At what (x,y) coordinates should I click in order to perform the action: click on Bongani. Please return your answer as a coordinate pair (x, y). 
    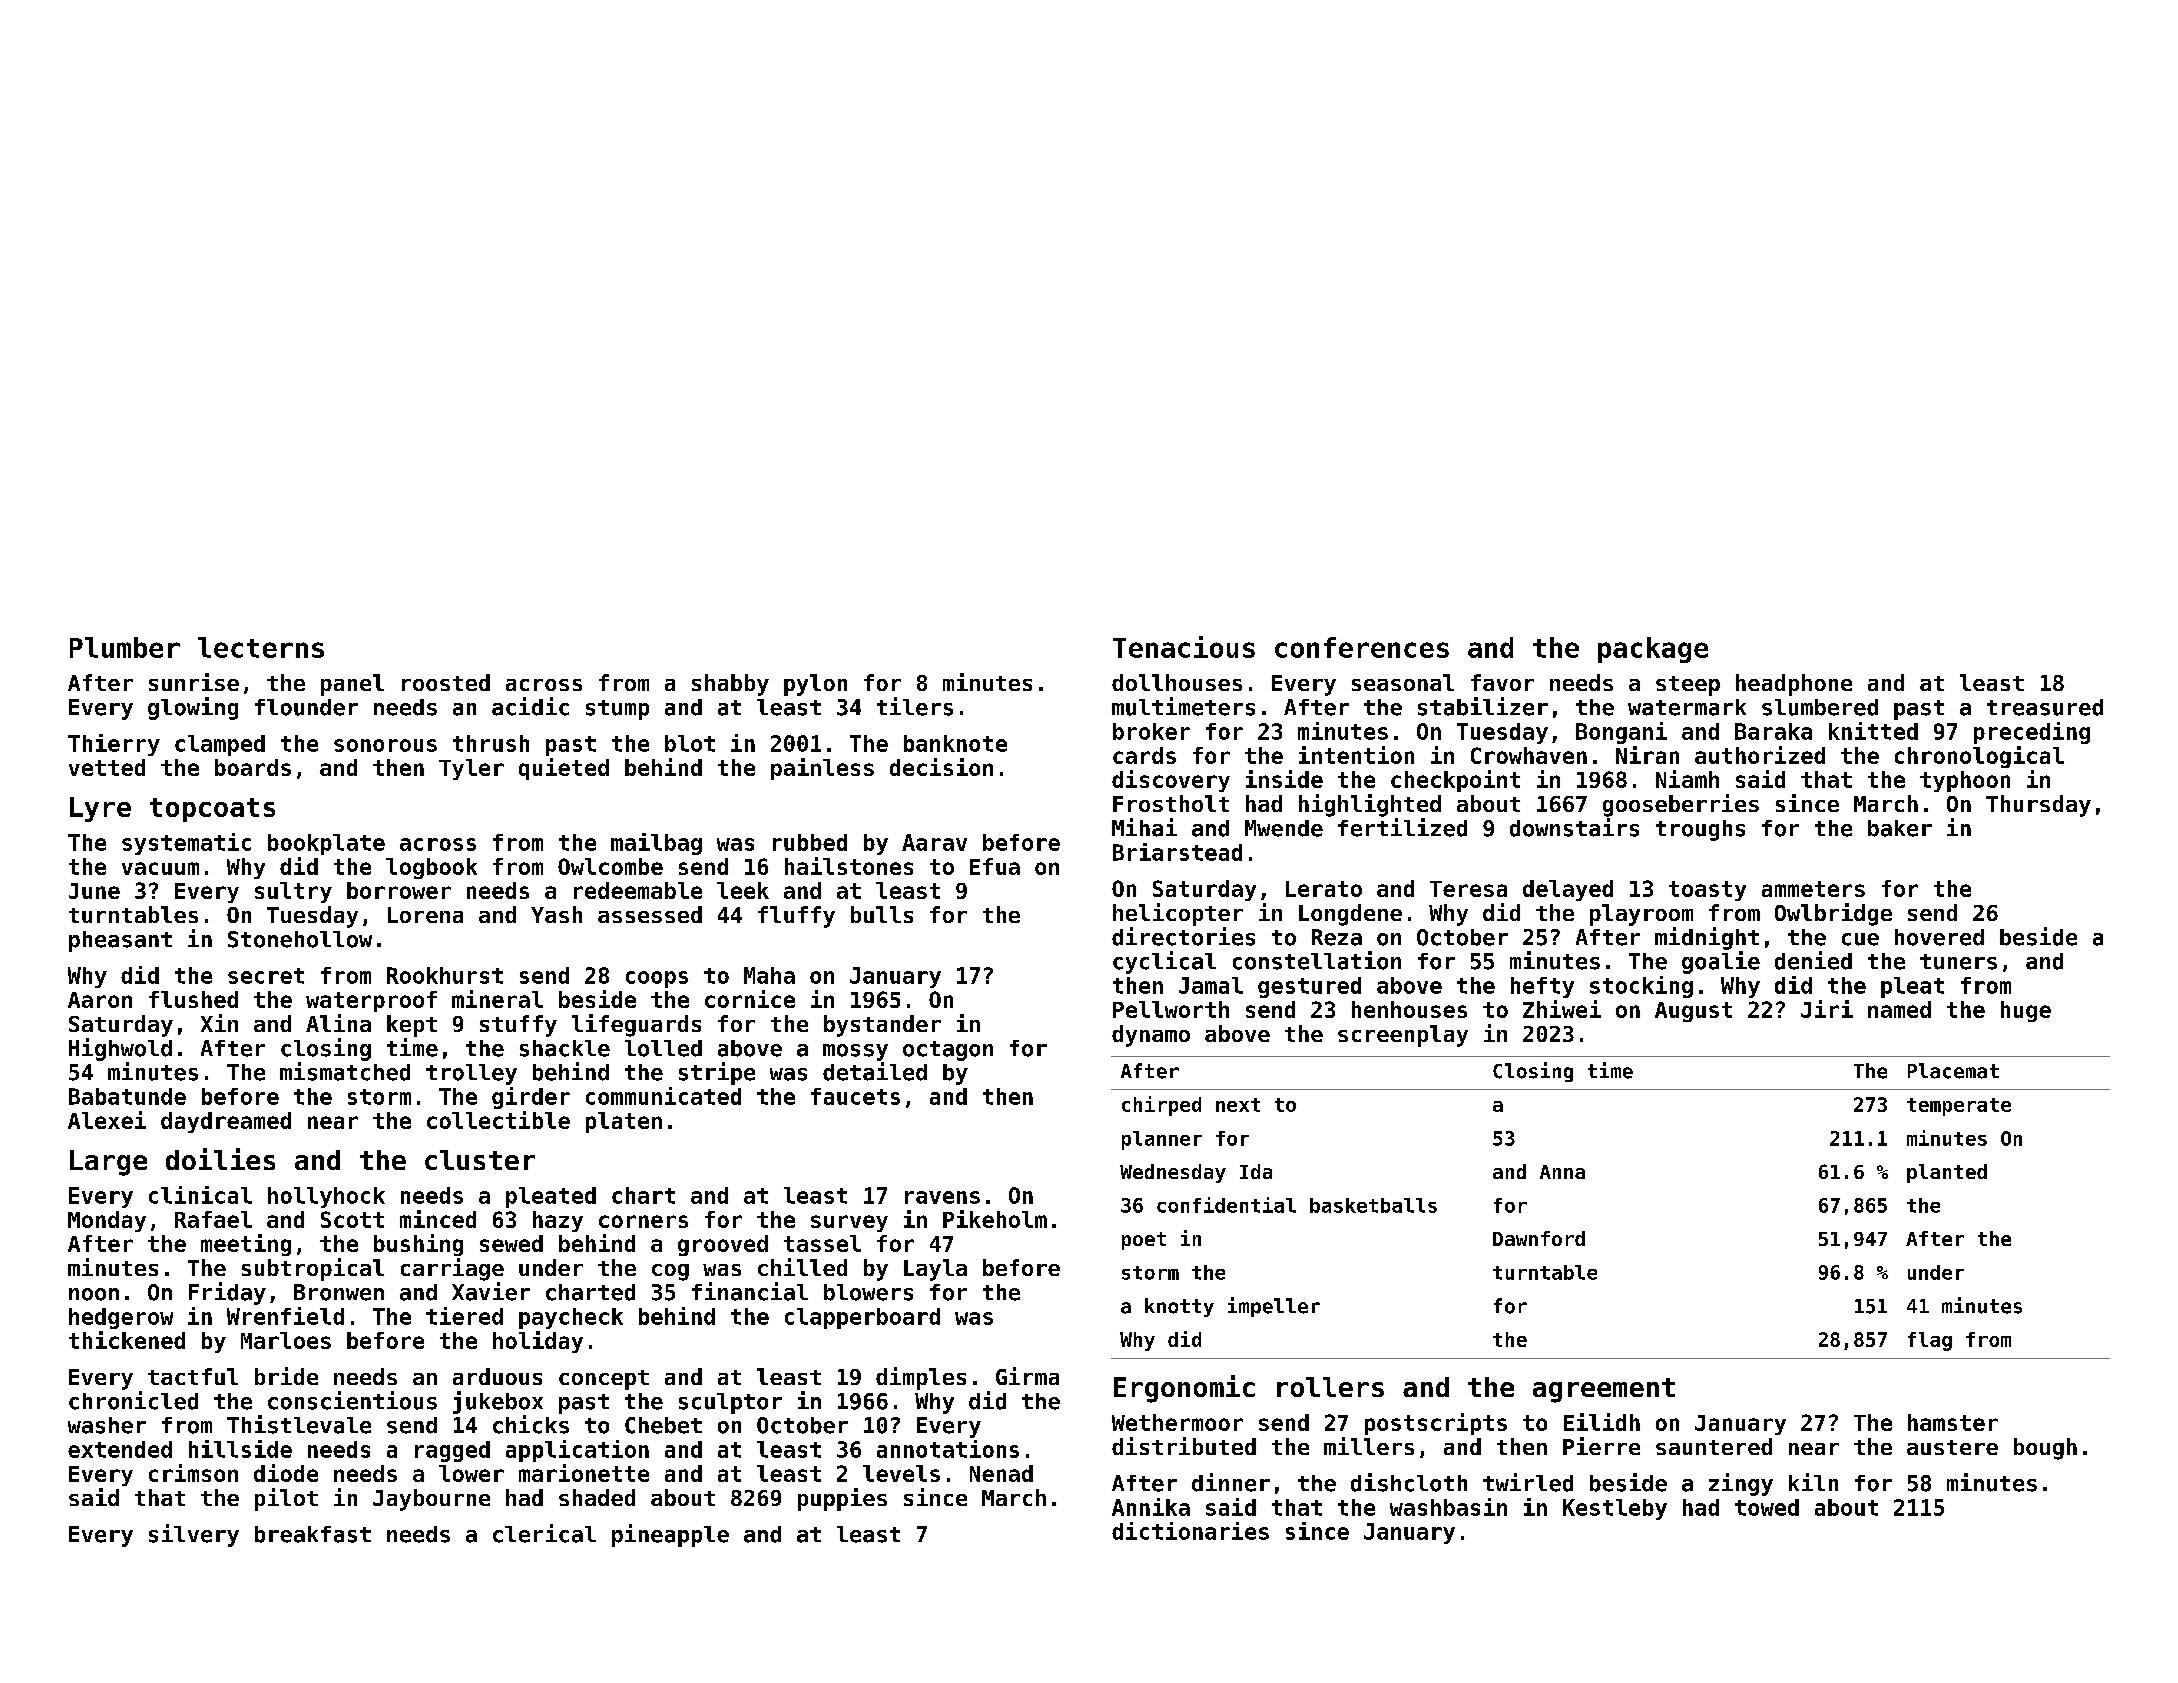
    Looking at the image, I should click on (1621, 733).
